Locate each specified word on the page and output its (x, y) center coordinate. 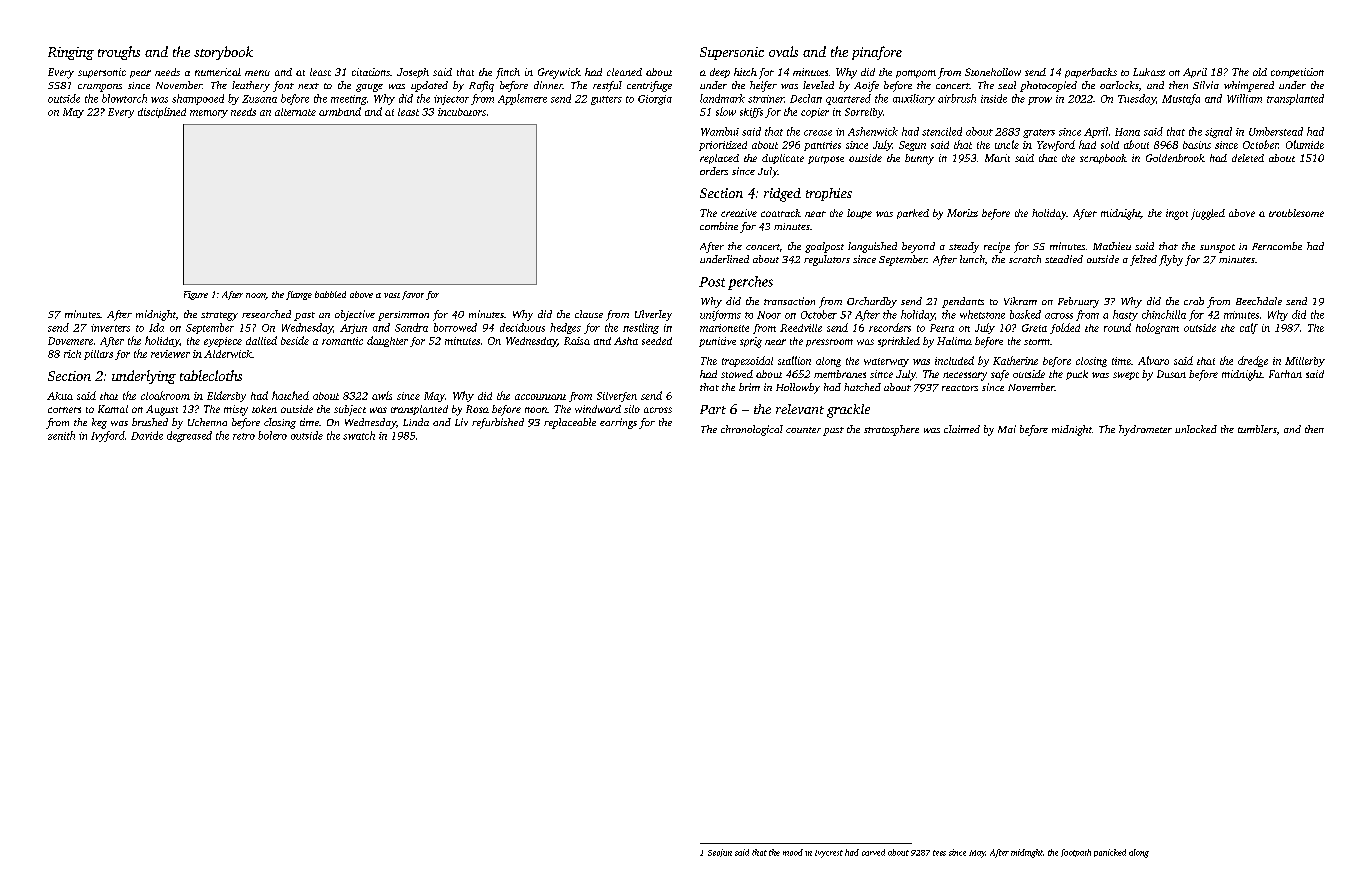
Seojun (720, 853)
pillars (98, 355)
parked (913, 214)
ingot (1177, 214)
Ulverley (653, 315)
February (1078, 302)
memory (209, 114)
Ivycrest (829, 854)
